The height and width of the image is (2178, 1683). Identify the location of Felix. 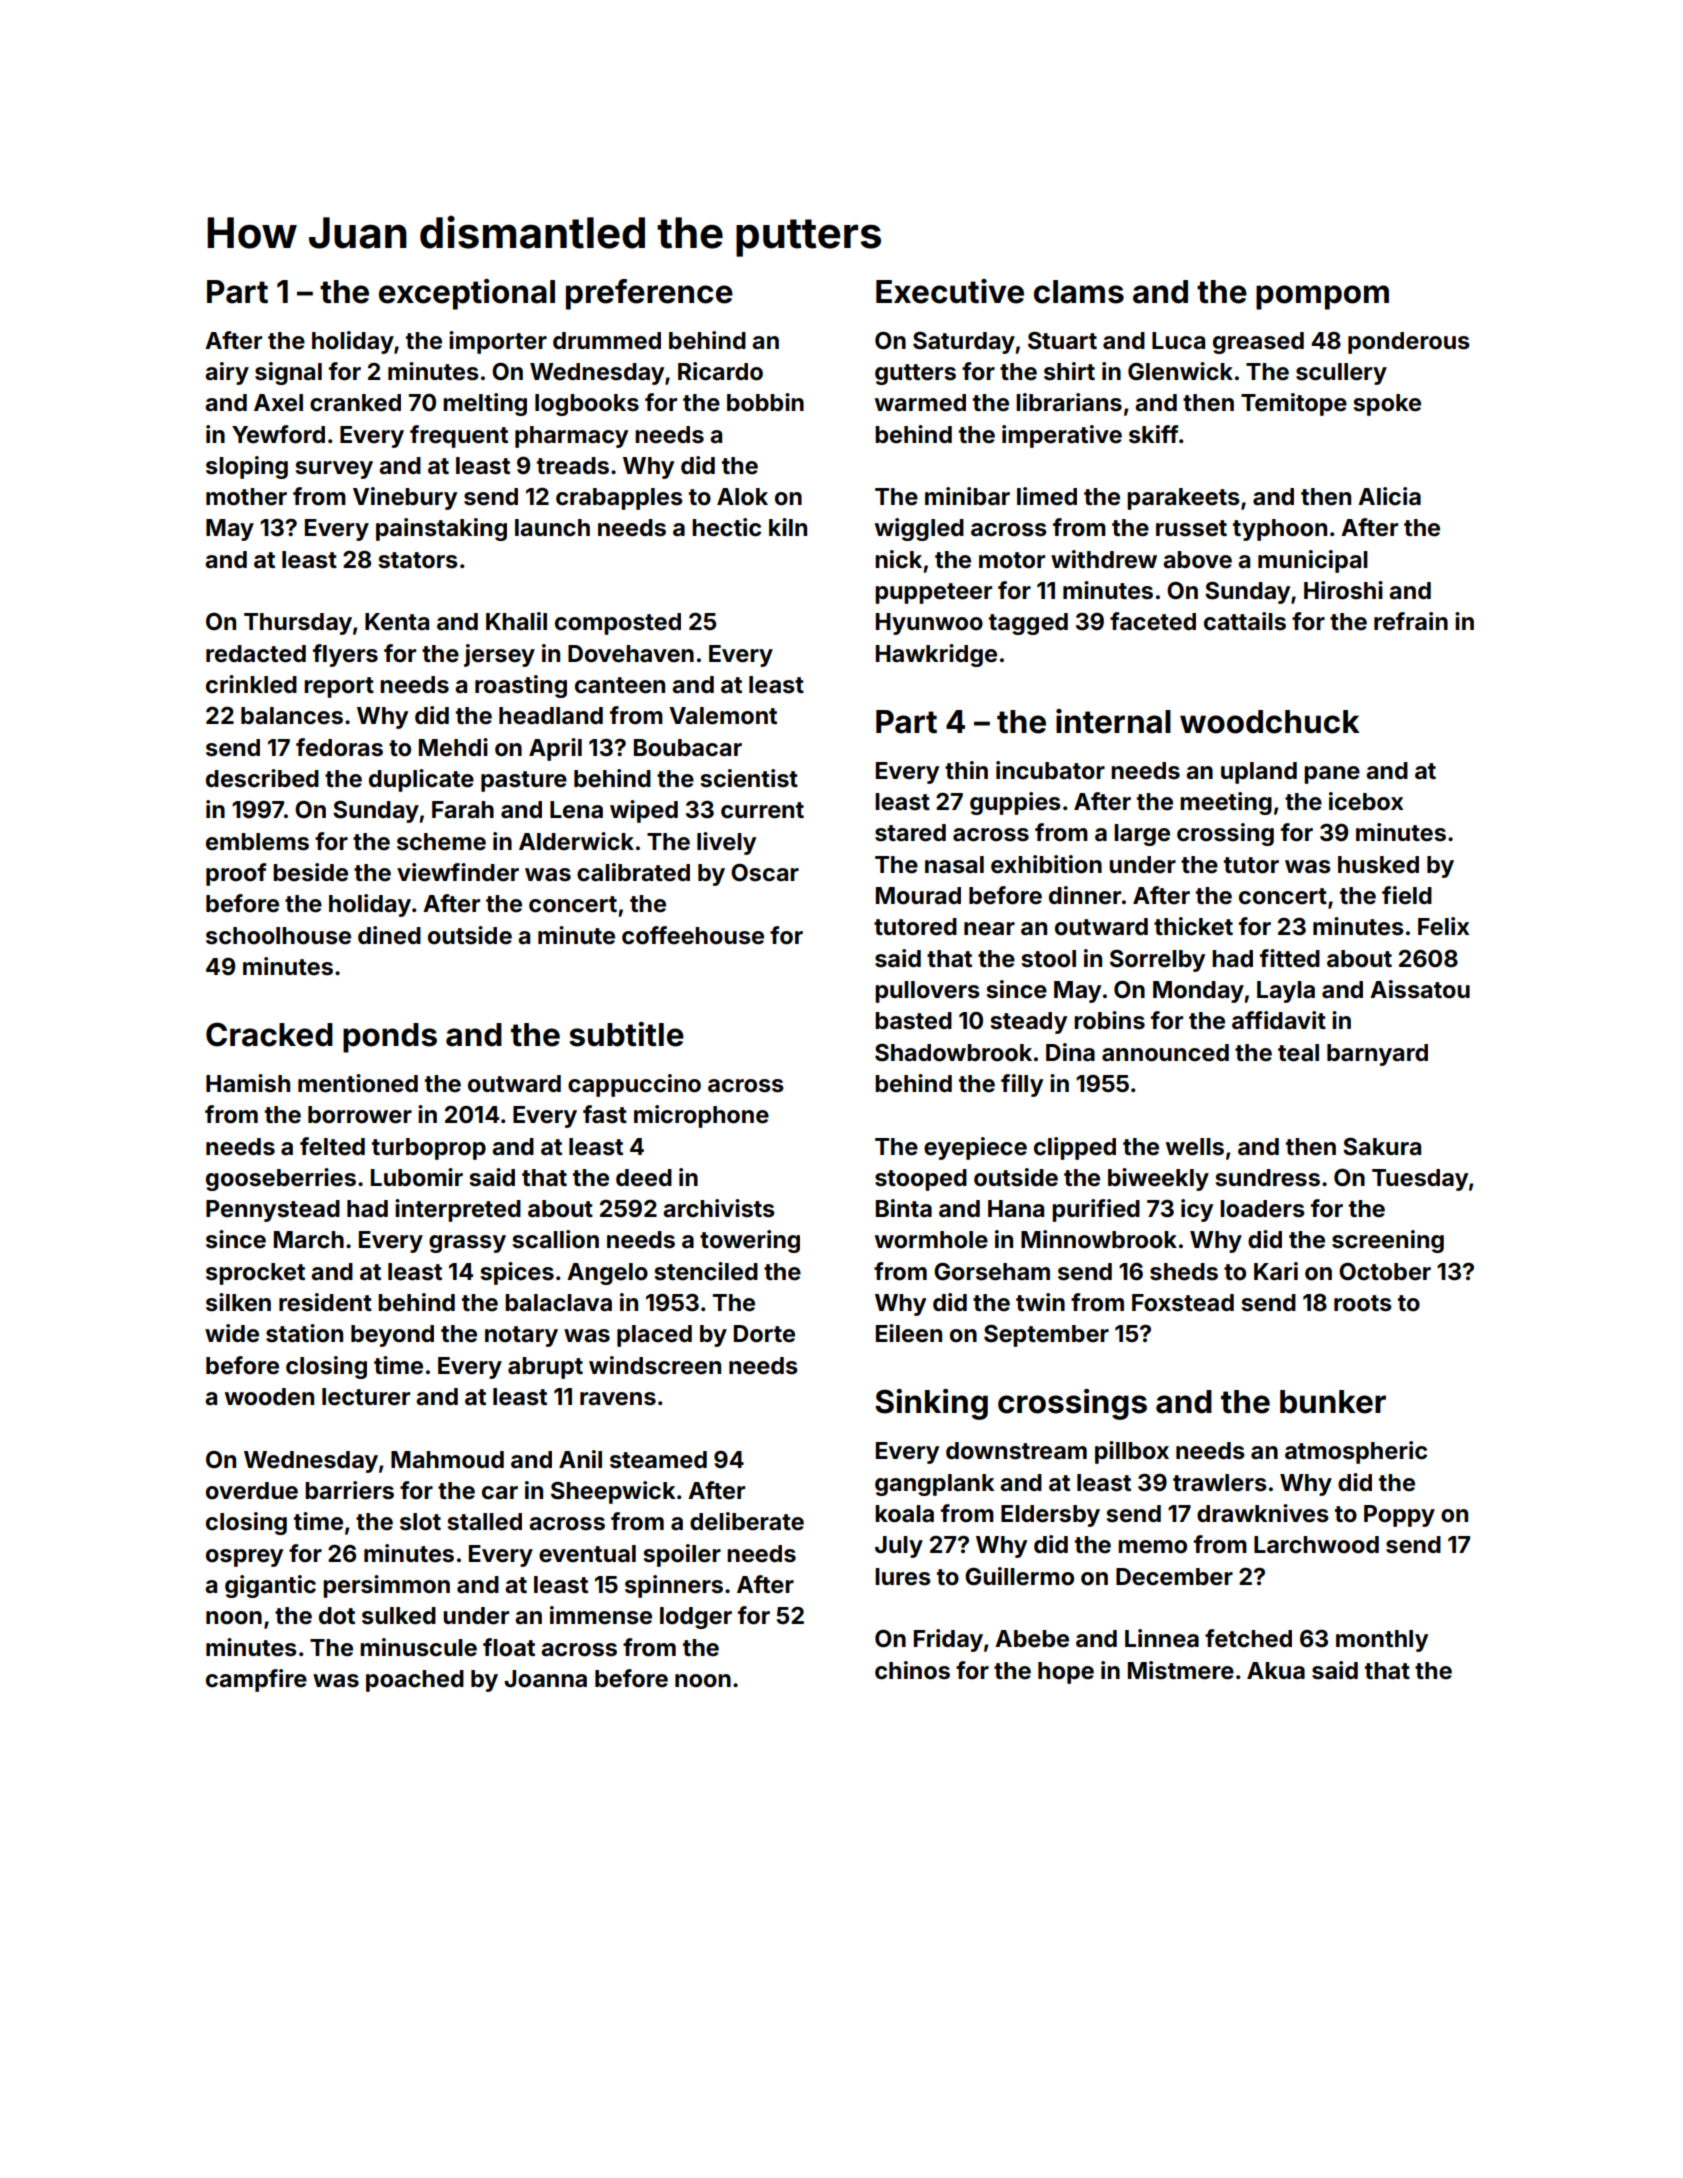
(1443, 926).
